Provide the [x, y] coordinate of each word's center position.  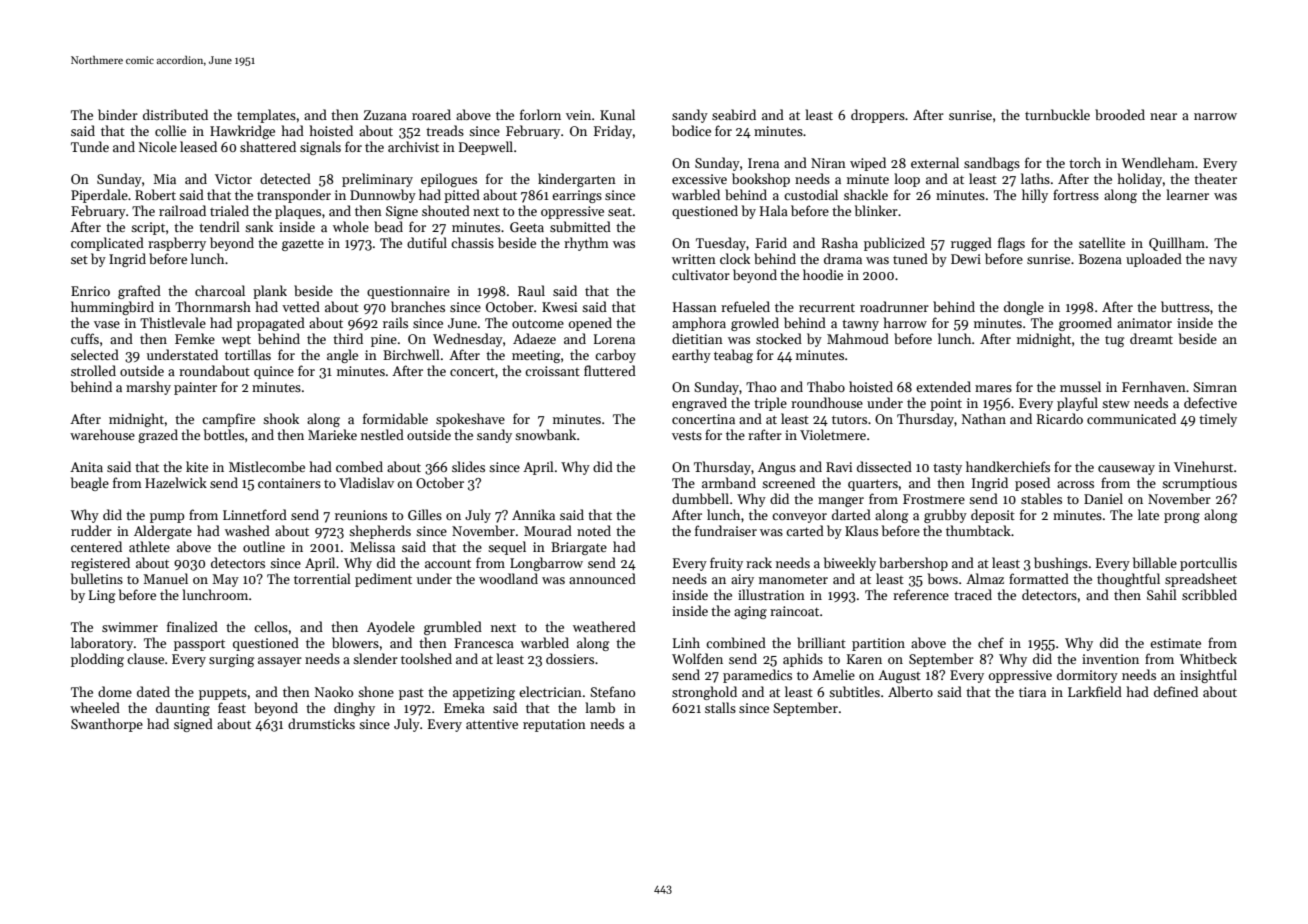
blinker [876, 210]
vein [578, 115]
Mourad [548, 530]
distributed [175, 114]
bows [943, 578]
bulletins [97, 578]
